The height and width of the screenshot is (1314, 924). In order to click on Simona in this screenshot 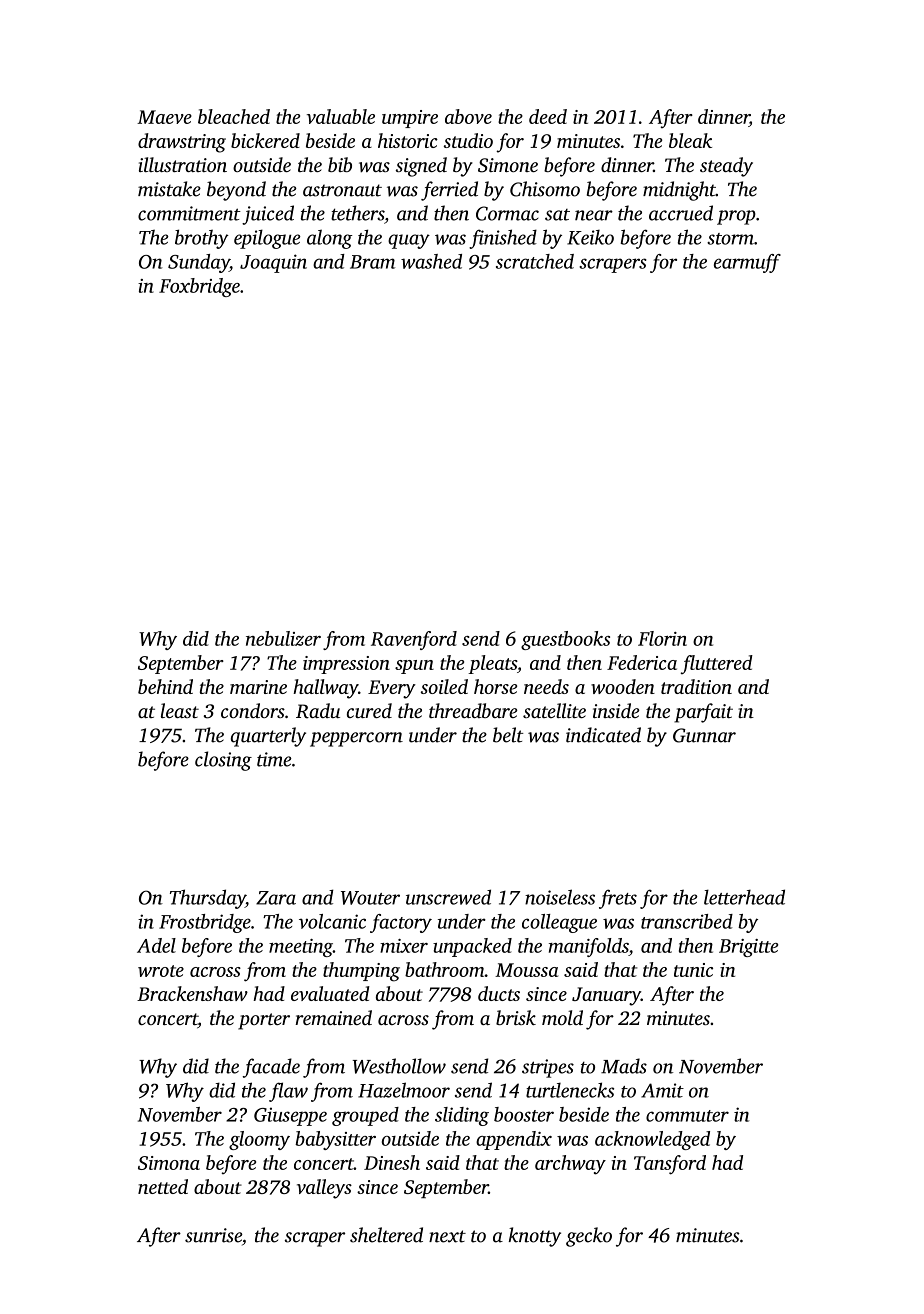, I will do `click(169, 1163)`.
